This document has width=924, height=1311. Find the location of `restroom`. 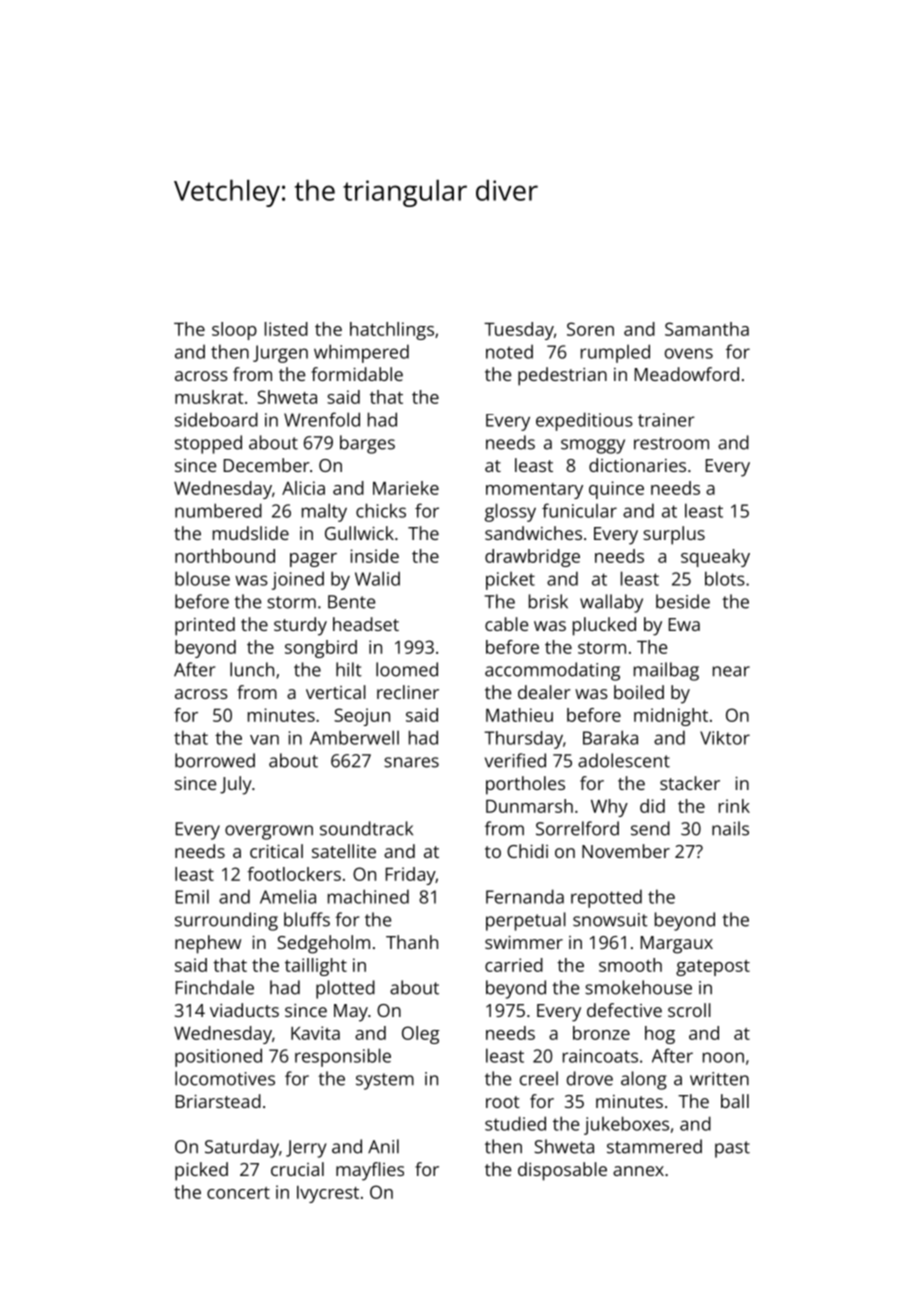

restroom is located at coordinates (671, 443).
